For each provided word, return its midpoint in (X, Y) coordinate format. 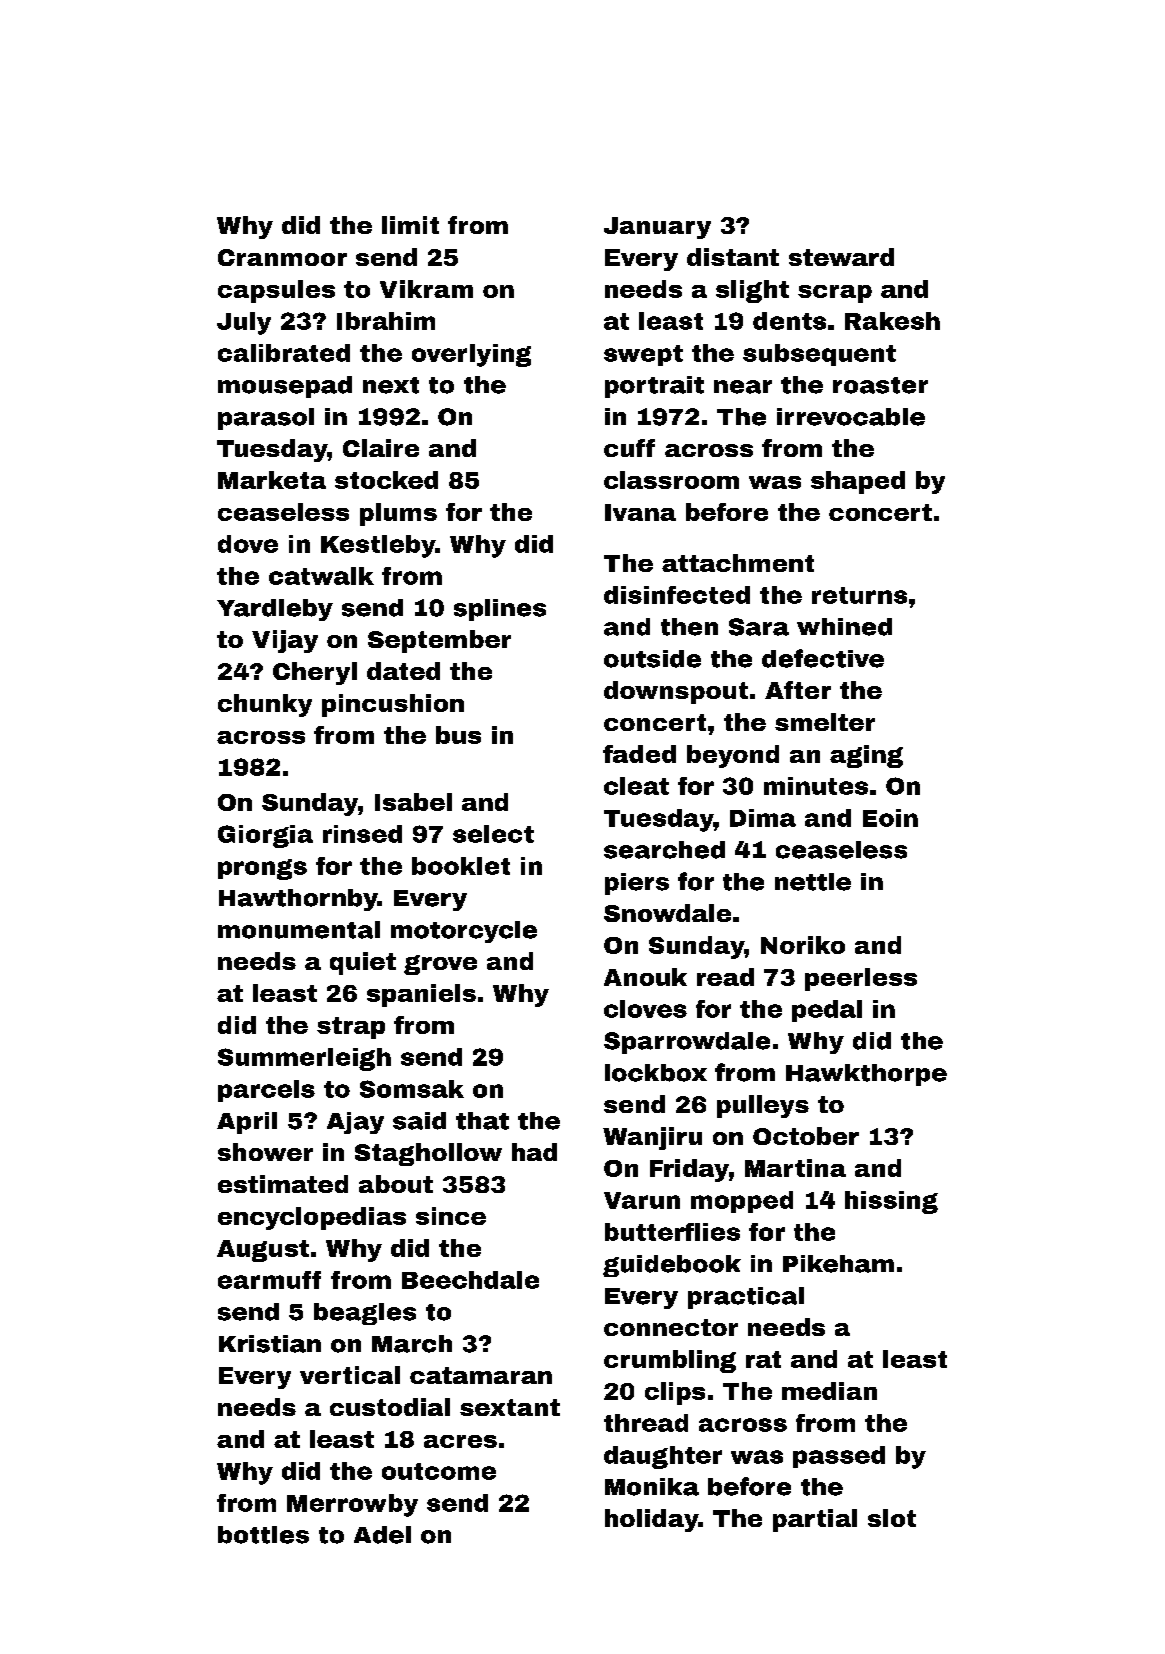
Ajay (355, 1123)
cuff (629, 448)
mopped (742, 1202)
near (743, 387)
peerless (861, 979)
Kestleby (378, 546)
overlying (471, 355)
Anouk (645, 977)
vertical (350, 1375)
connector (671, 1327)
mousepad (285, 387)
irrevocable (851, 417)
